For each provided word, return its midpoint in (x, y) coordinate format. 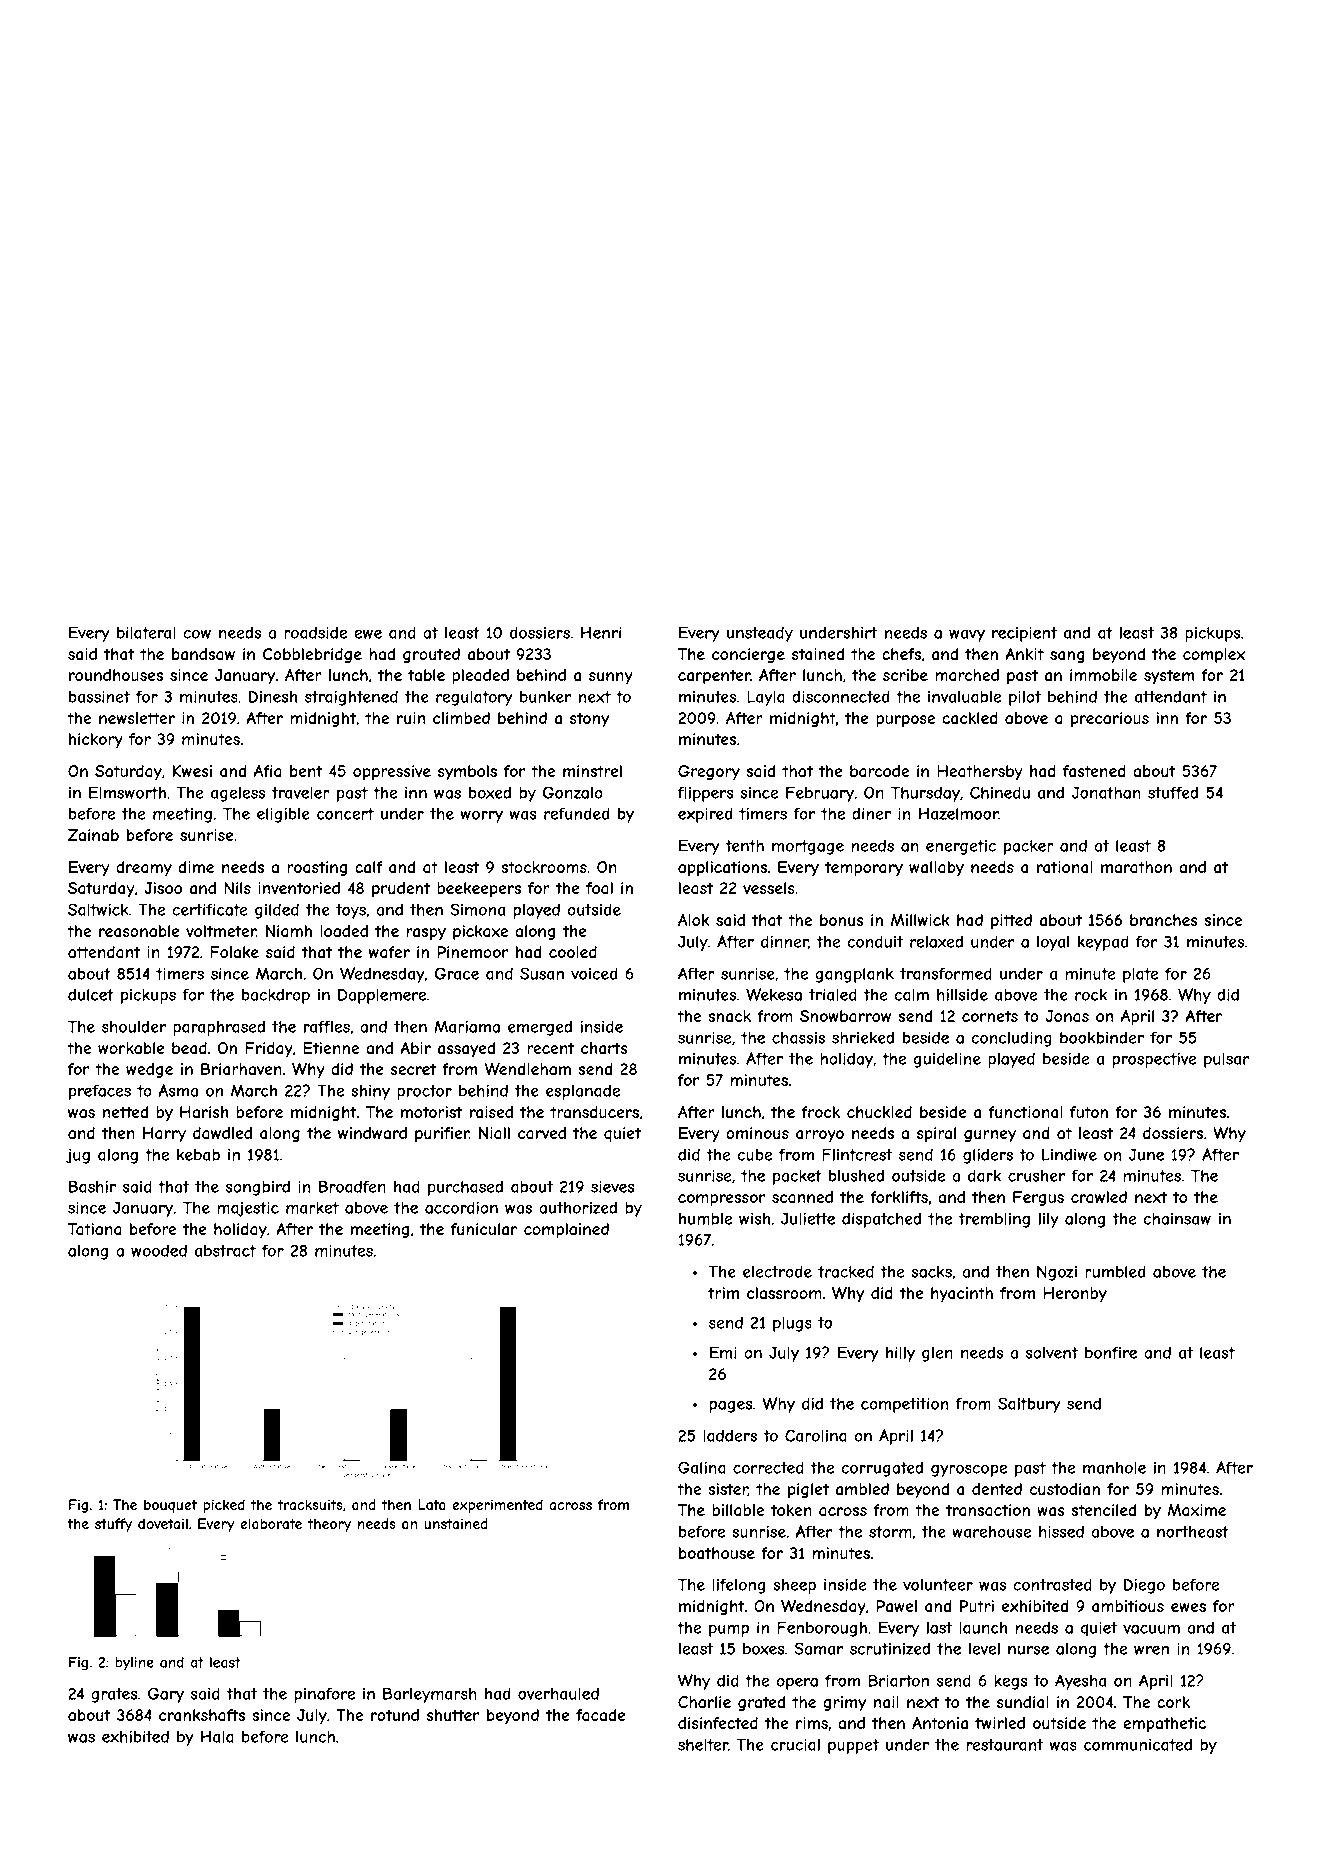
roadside (315, 632)
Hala (217, 1736)
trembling (994, 1220)
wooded (159, 1250)
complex (1214, 655)
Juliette (808, 1218)
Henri (601, 632)
